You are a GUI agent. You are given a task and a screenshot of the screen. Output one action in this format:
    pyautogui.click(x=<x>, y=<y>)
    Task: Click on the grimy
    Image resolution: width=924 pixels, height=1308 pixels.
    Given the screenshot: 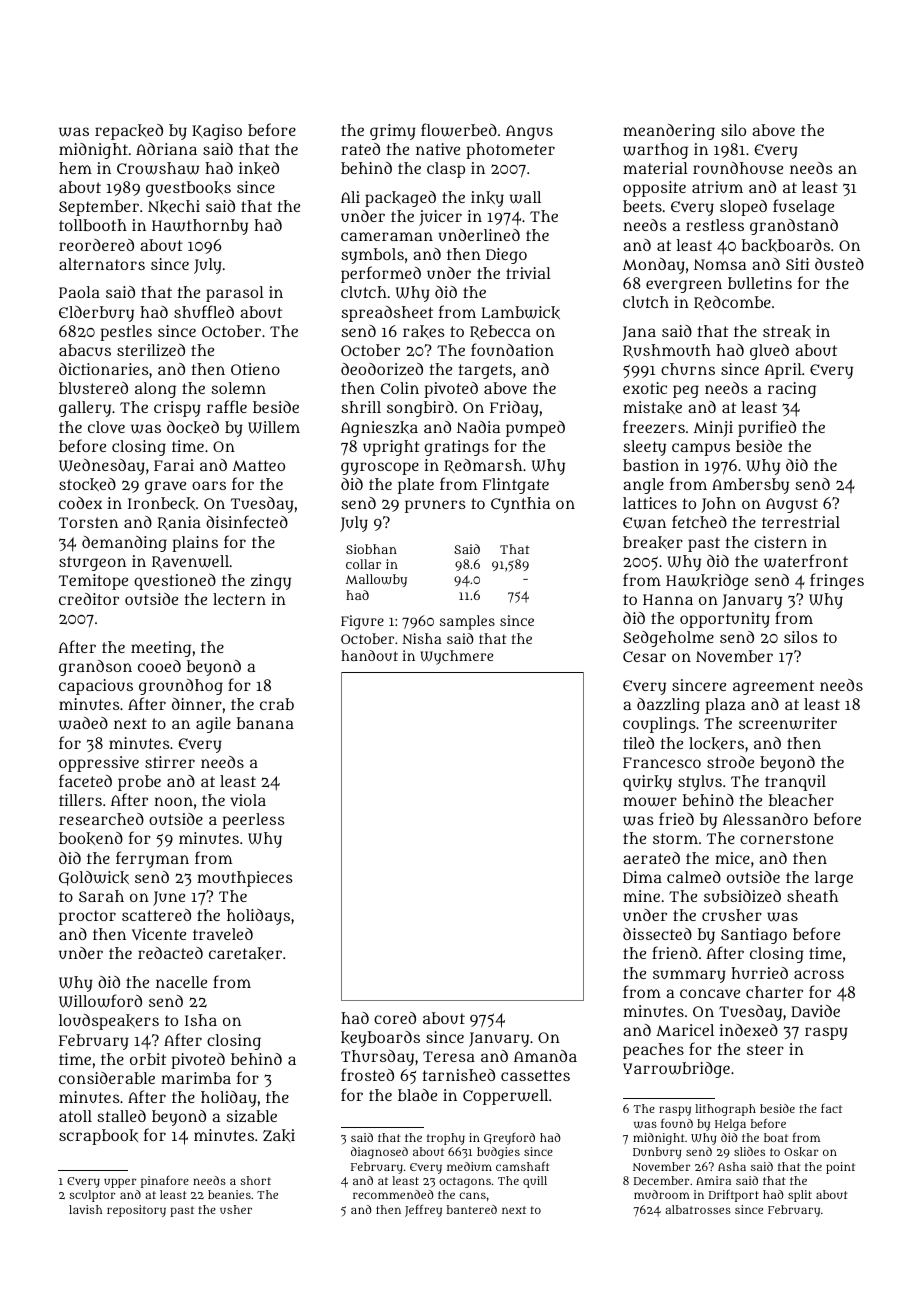 What is the action you would take?
    pyautogui.click(x=393, y=132)
